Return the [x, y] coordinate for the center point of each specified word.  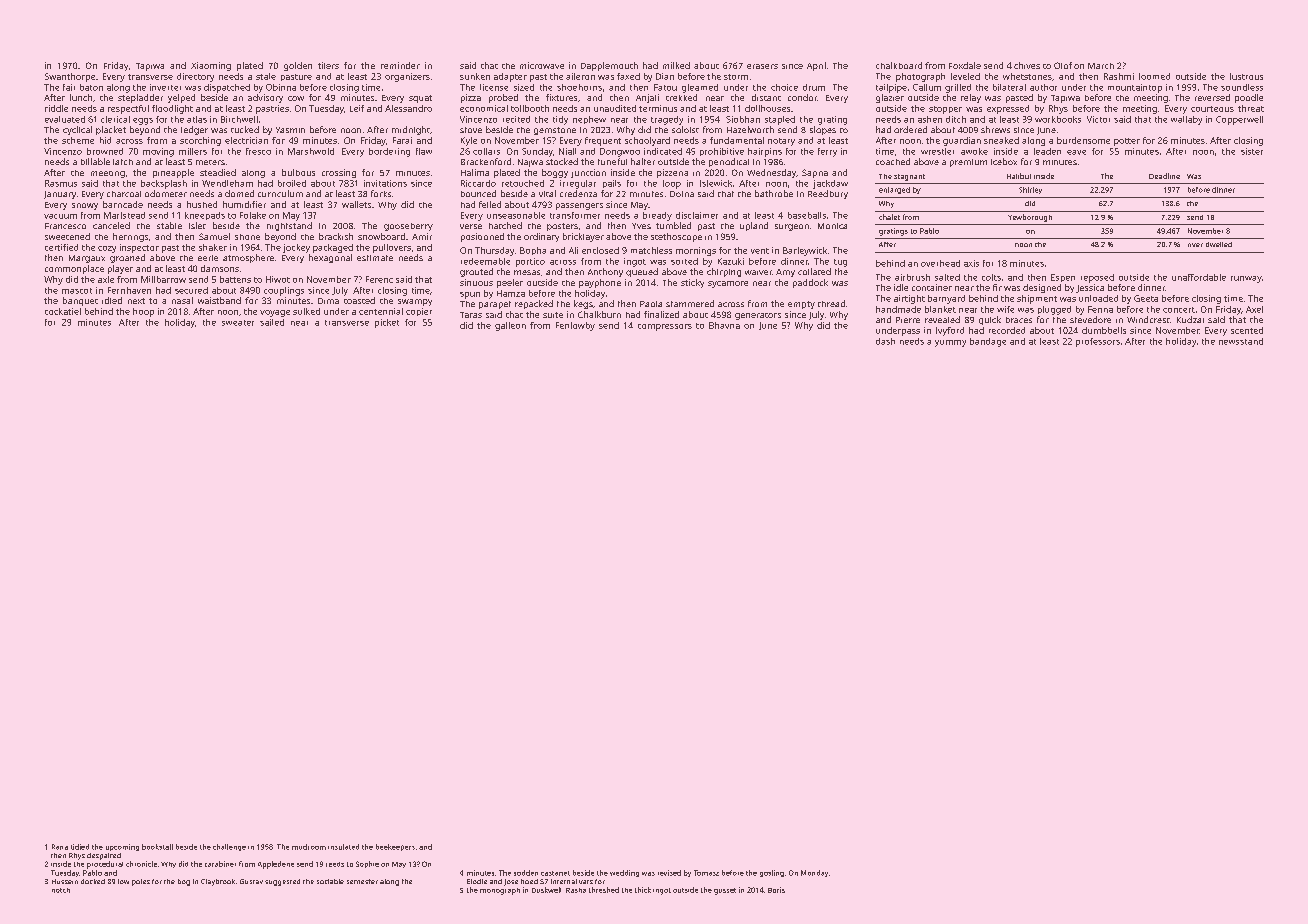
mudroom [309, 847]
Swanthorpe [70, 77]
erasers [762, 66]
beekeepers [395, 847]
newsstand [1241, 341]
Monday [814, 873]
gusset [725, 891]
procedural [105, 865]
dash [885, 341]
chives [1027, 65]
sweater [238, 323]
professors [1098, 342]
